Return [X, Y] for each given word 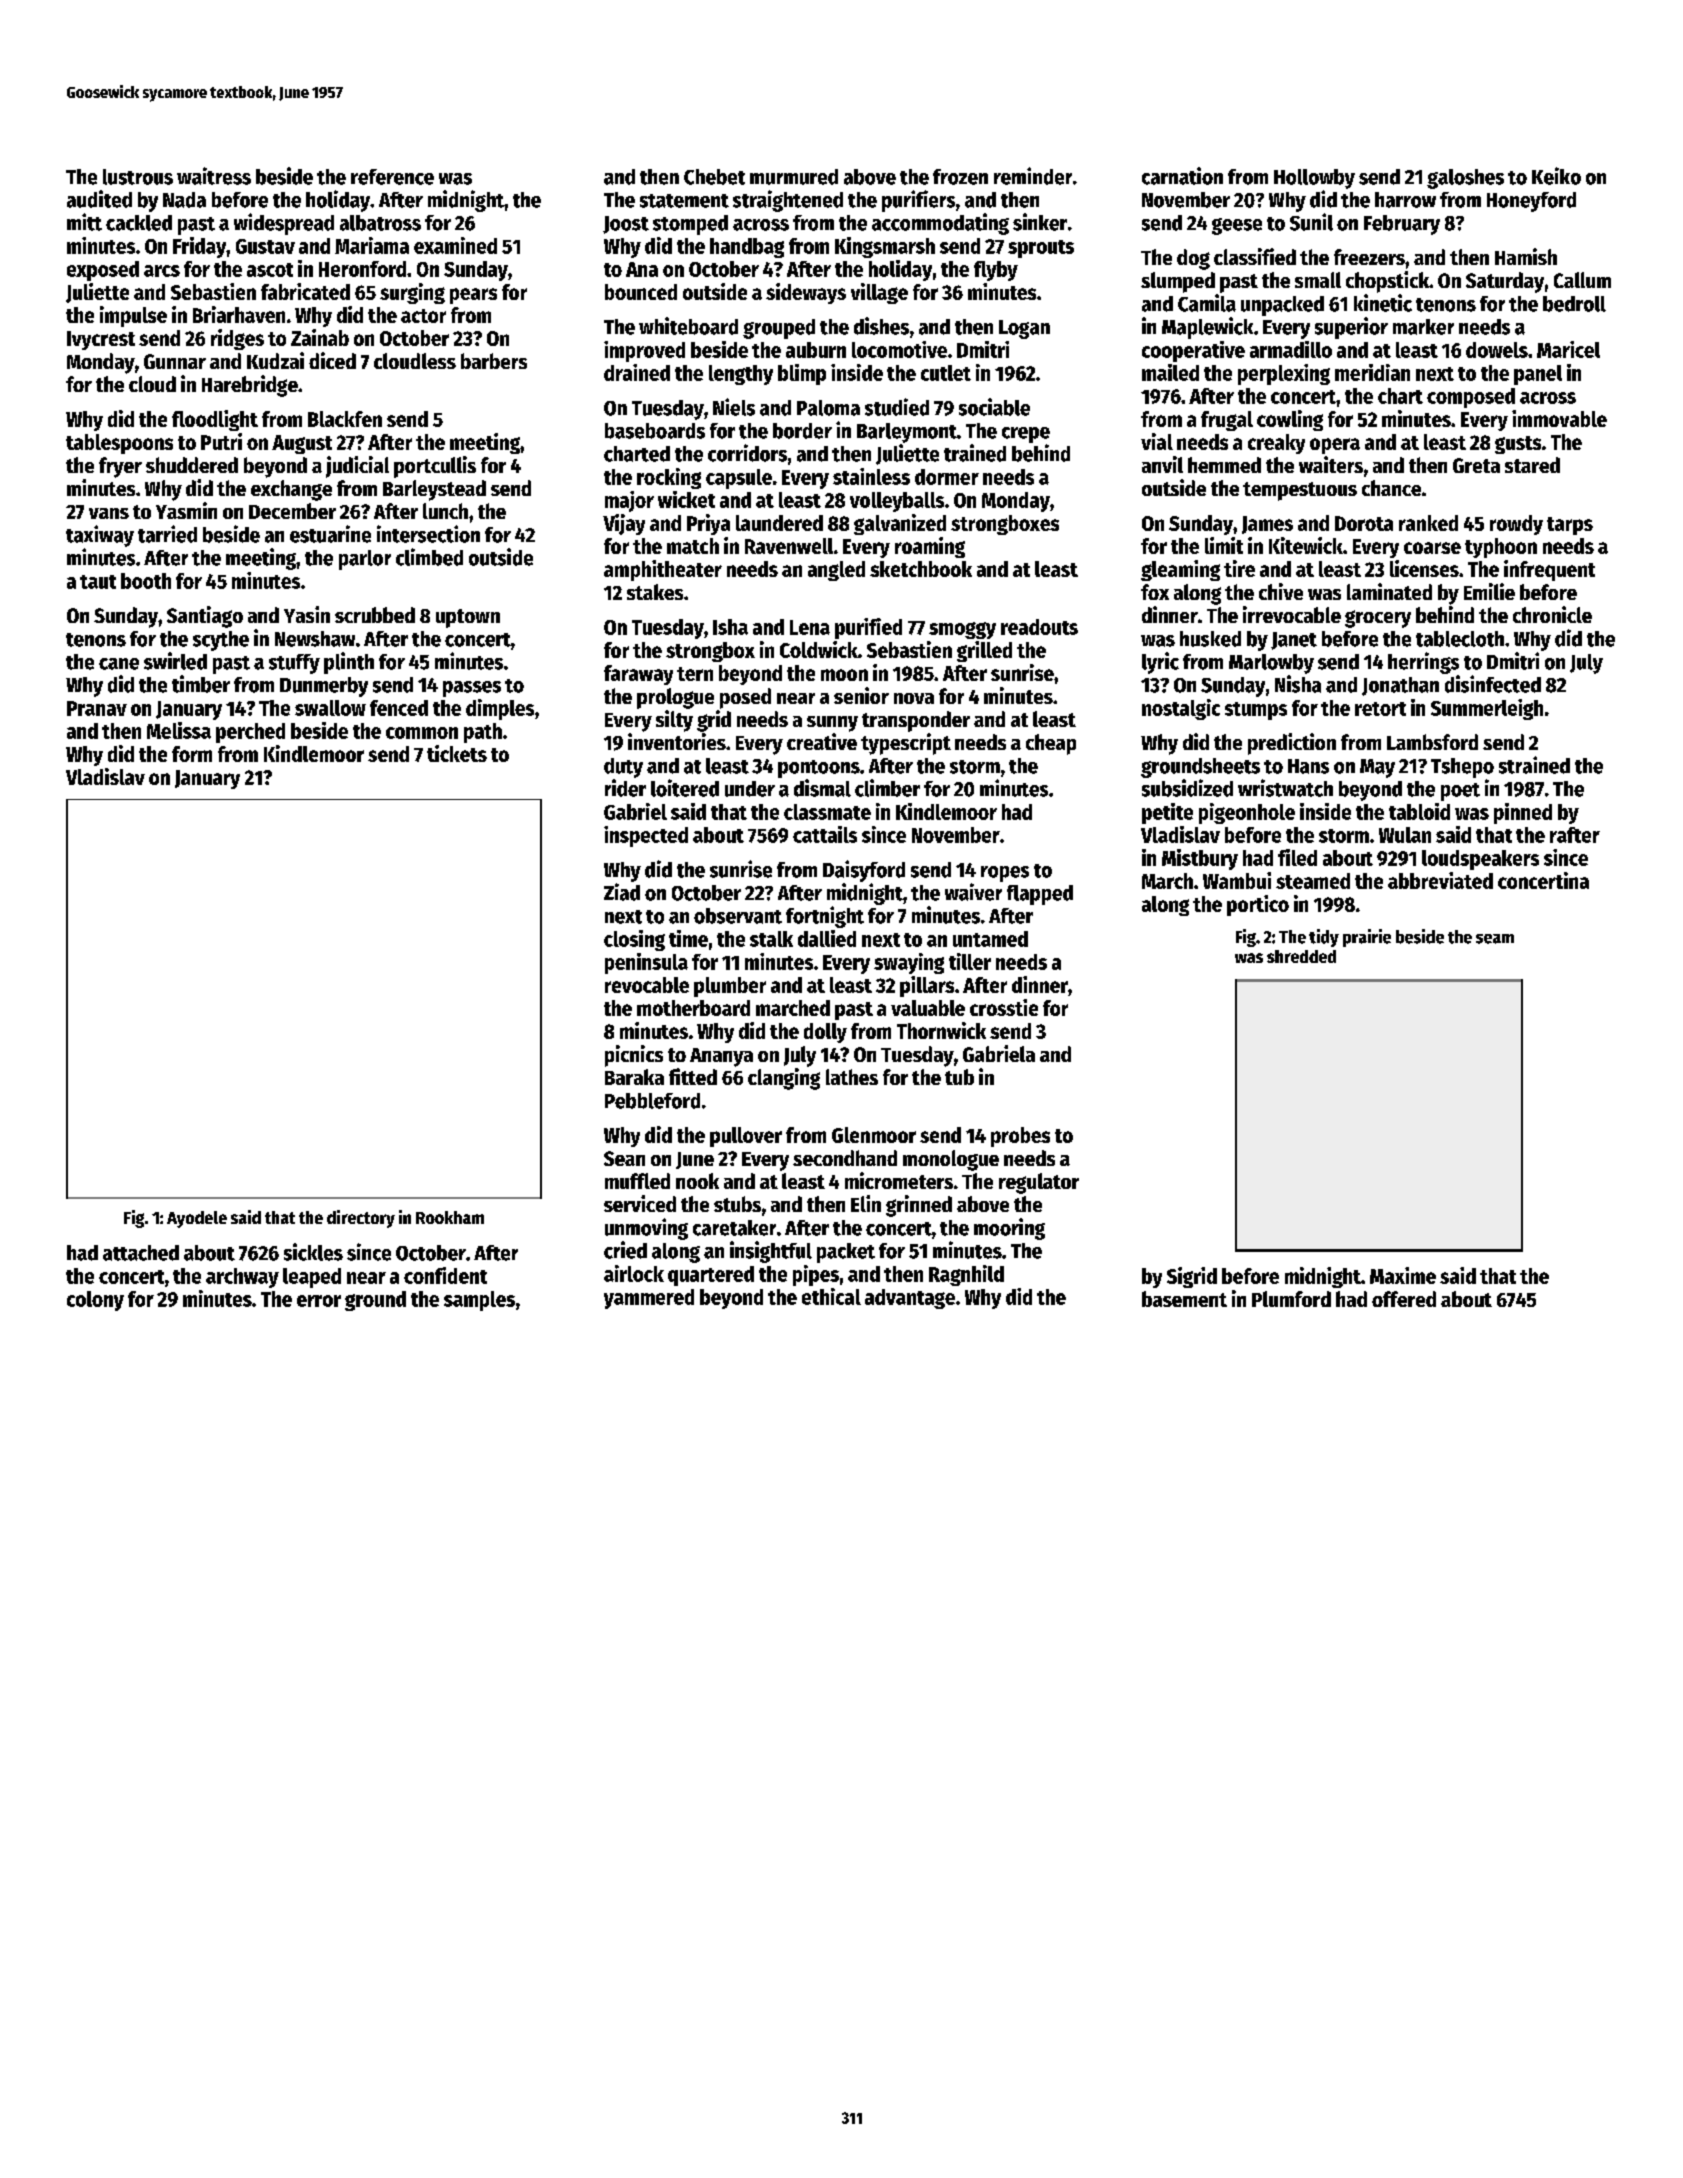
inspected [646, 836]
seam [1495, 939]
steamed [1313, 881]
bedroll [1574, 304]
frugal [1227, 421]
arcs [162, 271]
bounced [641, 292]
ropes [1005, 874]
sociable [994, 407]
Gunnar [175, 361]
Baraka [634, 1077]
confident [445, 1275]
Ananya [721, 1057]
